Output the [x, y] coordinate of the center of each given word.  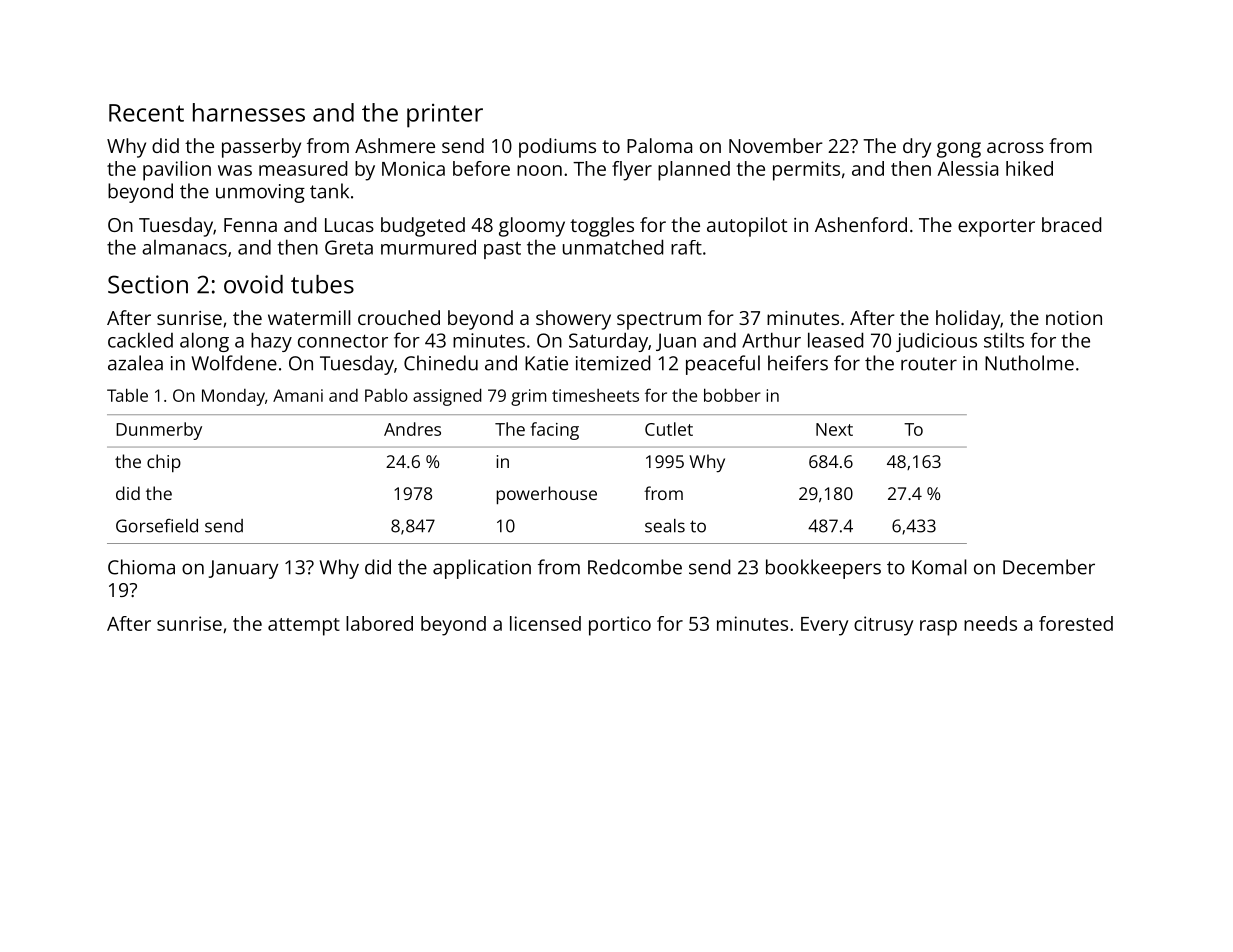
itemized [613, 363]
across [1015, 147]
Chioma [141, 567]
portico [620, 626]
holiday [968, 320]
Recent [146, 113]
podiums [557, 148]
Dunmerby [159, 431]
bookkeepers [823, 569]
